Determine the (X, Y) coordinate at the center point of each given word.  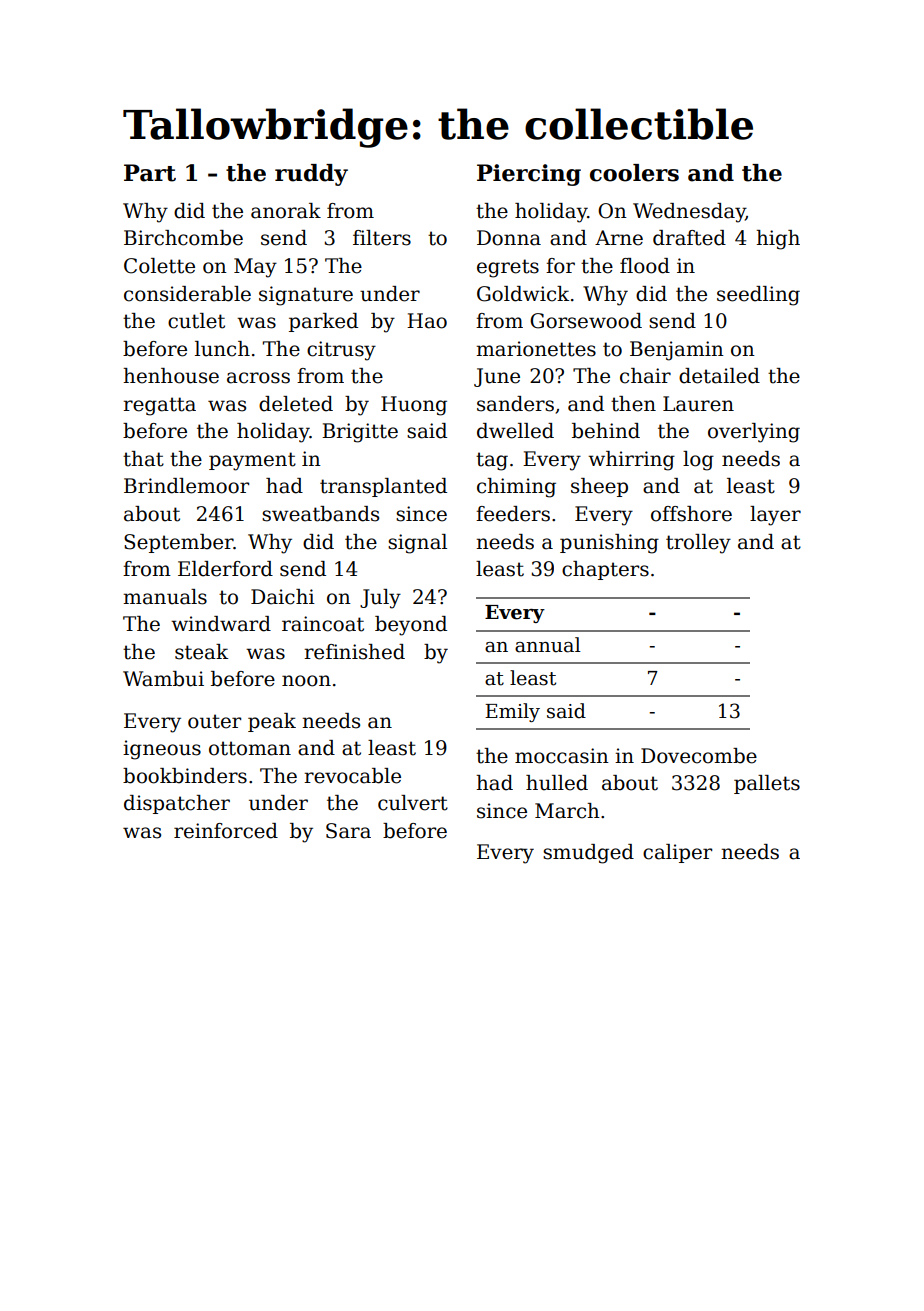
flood (645, 266)
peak (272, 722)
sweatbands (320, 514)
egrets (508, 268)
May (255, 268)
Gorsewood (586, 321)
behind (606, 431)
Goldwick (523, 294)
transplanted (383, 487)
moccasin (562, 756)
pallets (767, 784)
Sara (348, 831)
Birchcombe (183, 238)
